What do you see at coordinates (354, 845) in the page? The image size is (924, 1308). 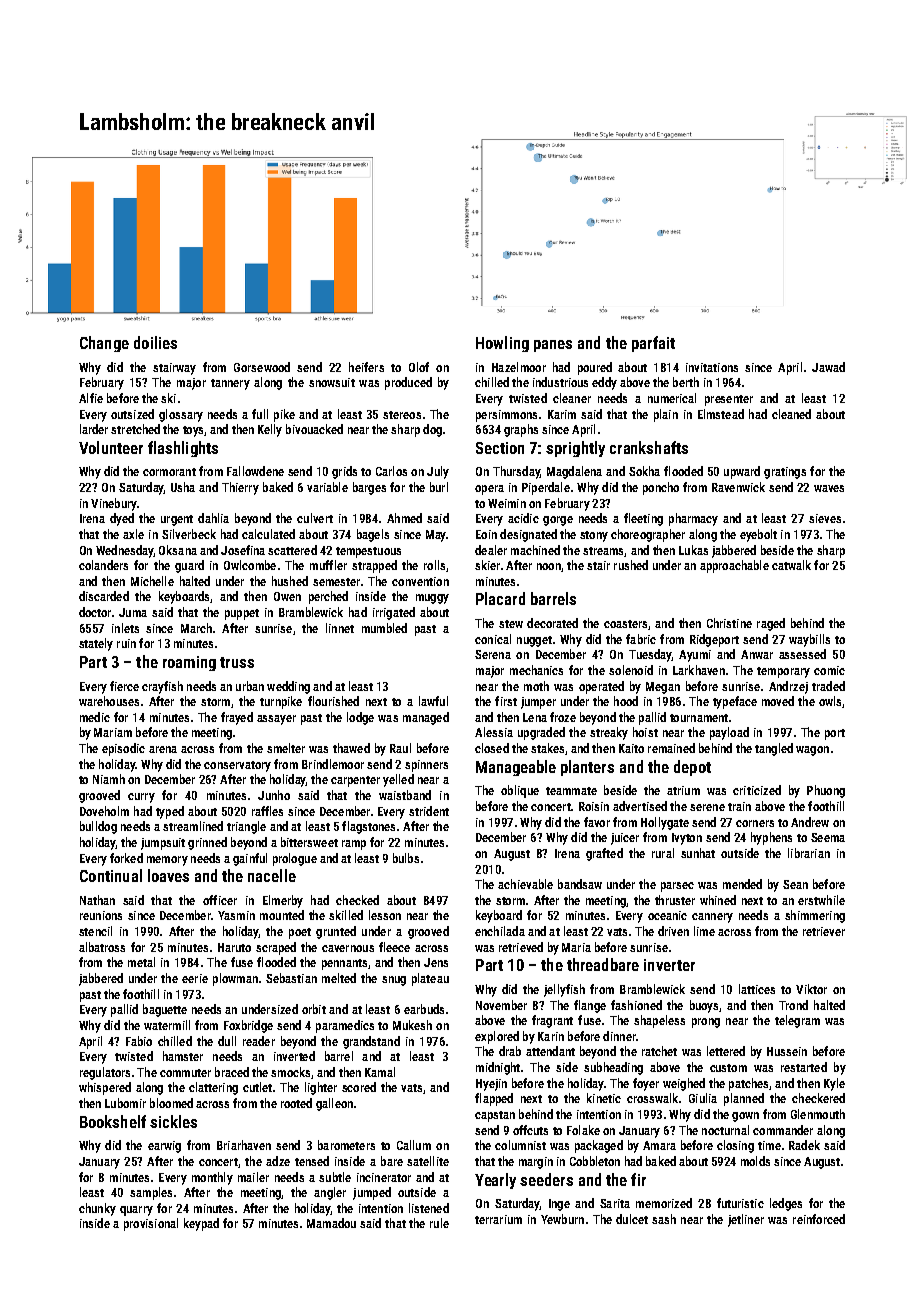 I see `ramp` at bounding box center [354, 845].
